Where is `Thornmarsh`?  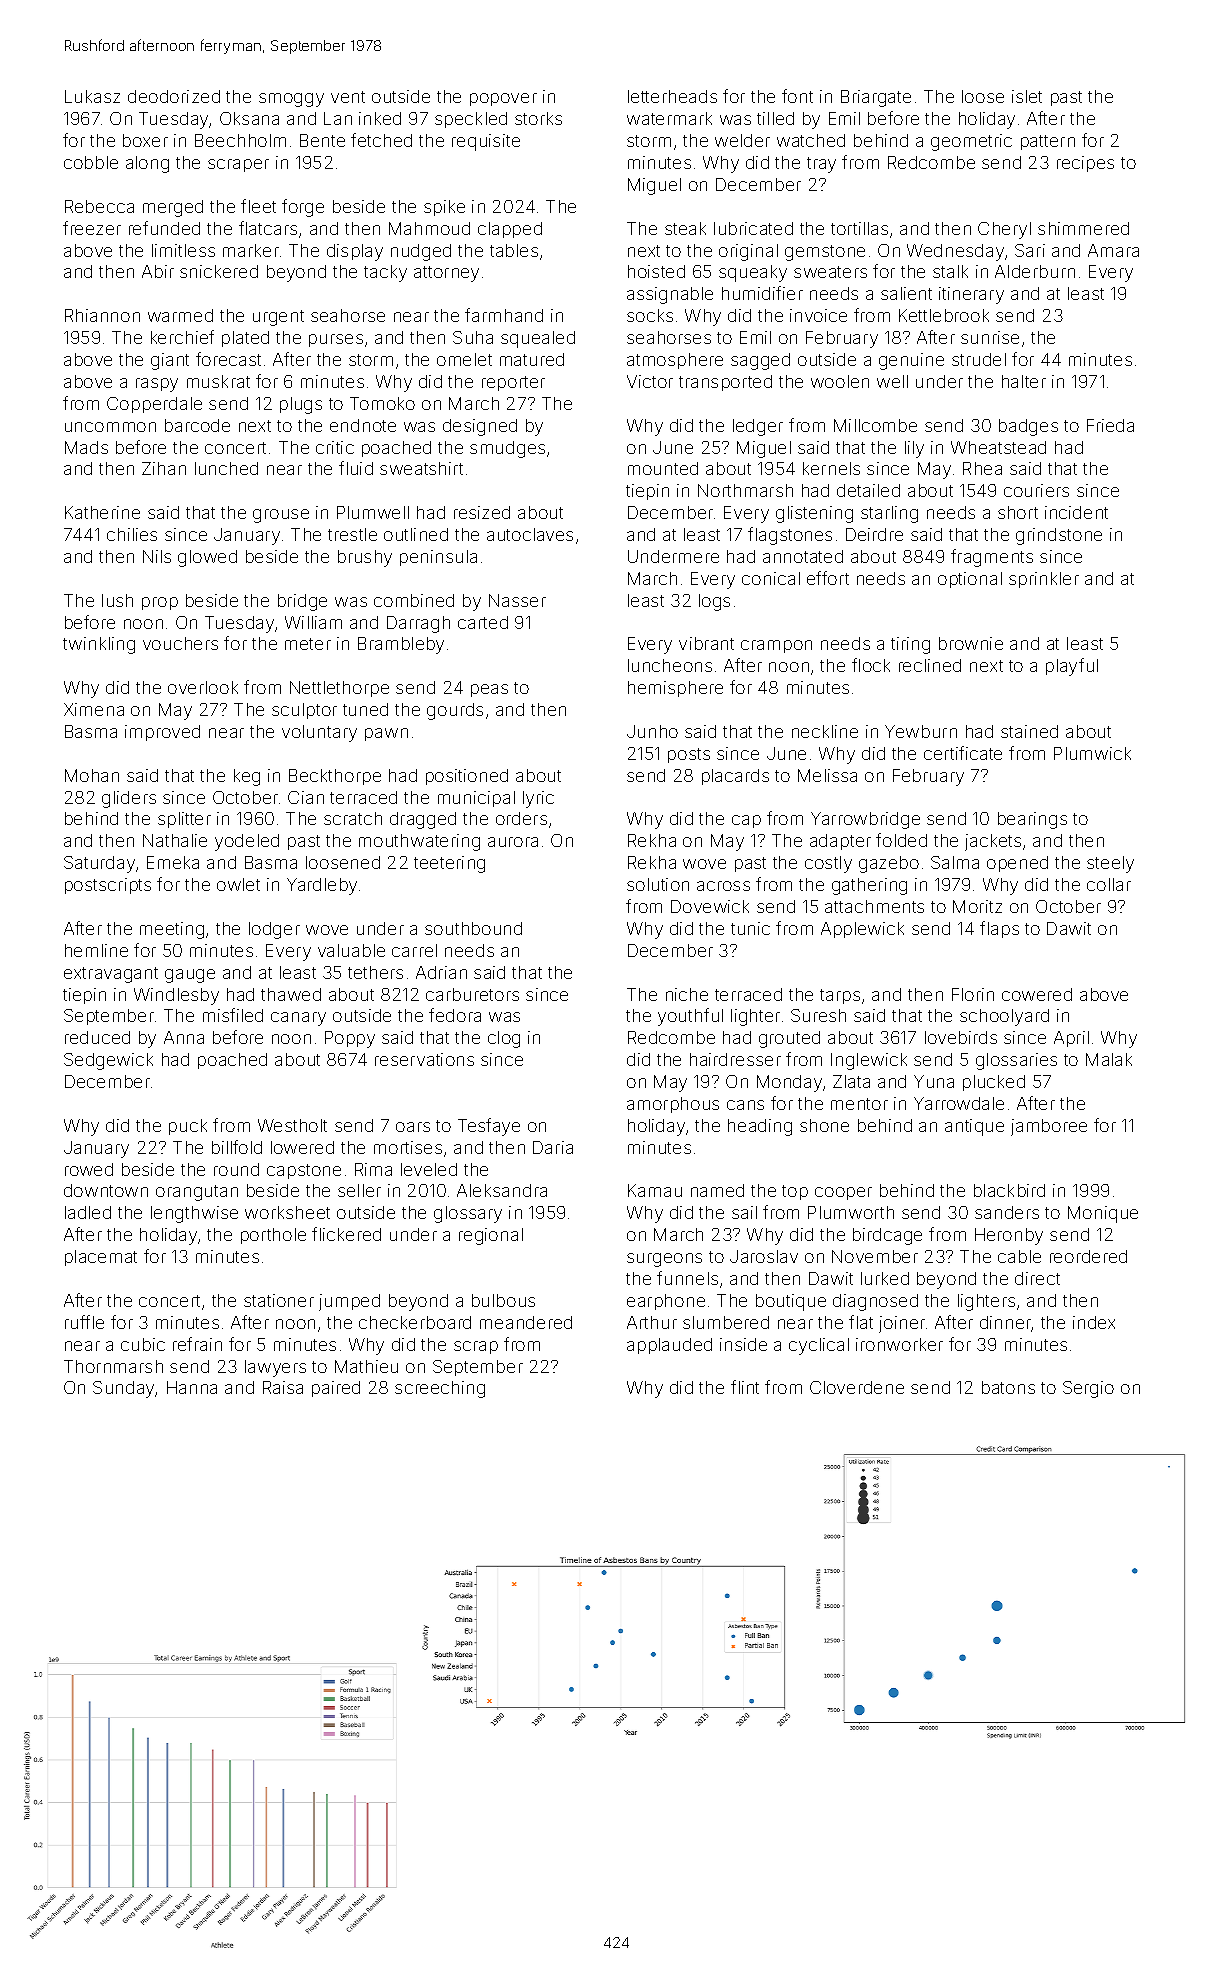
Thornmarsh is located at coordinates (113, 1366).
